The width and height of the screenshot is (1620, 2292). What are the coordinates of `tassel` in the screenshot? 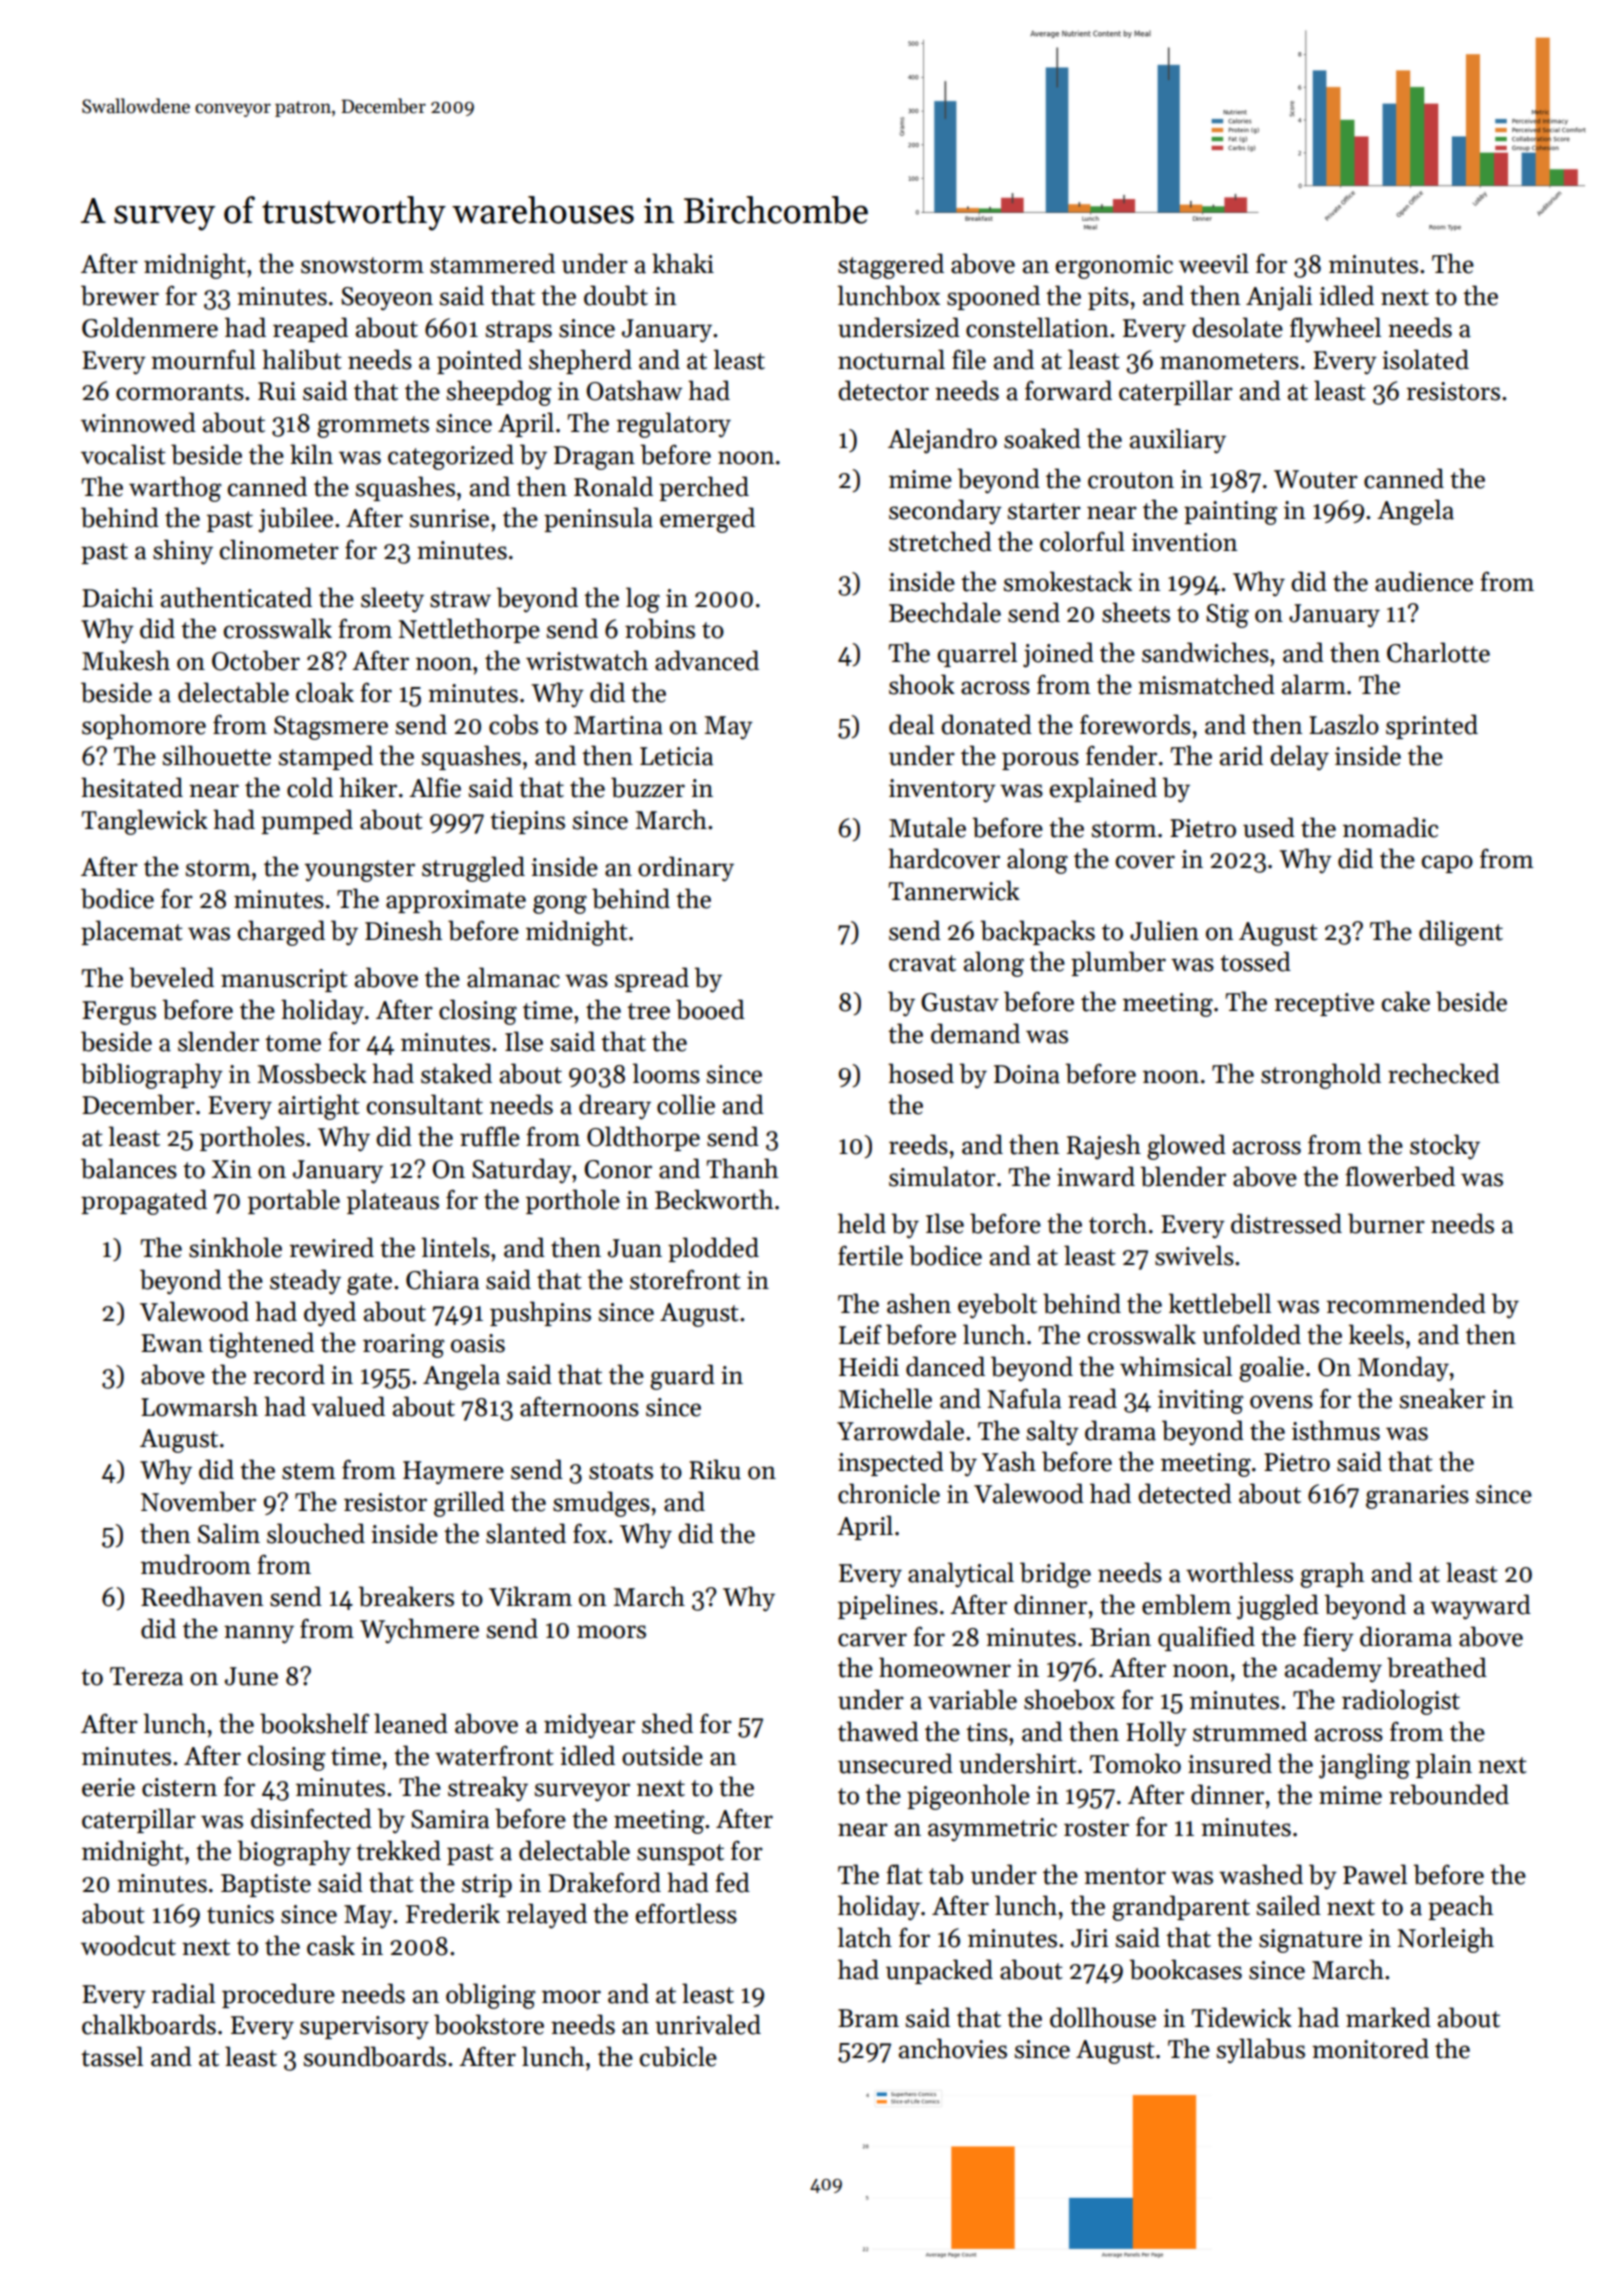 It's located at (112, 2056).
